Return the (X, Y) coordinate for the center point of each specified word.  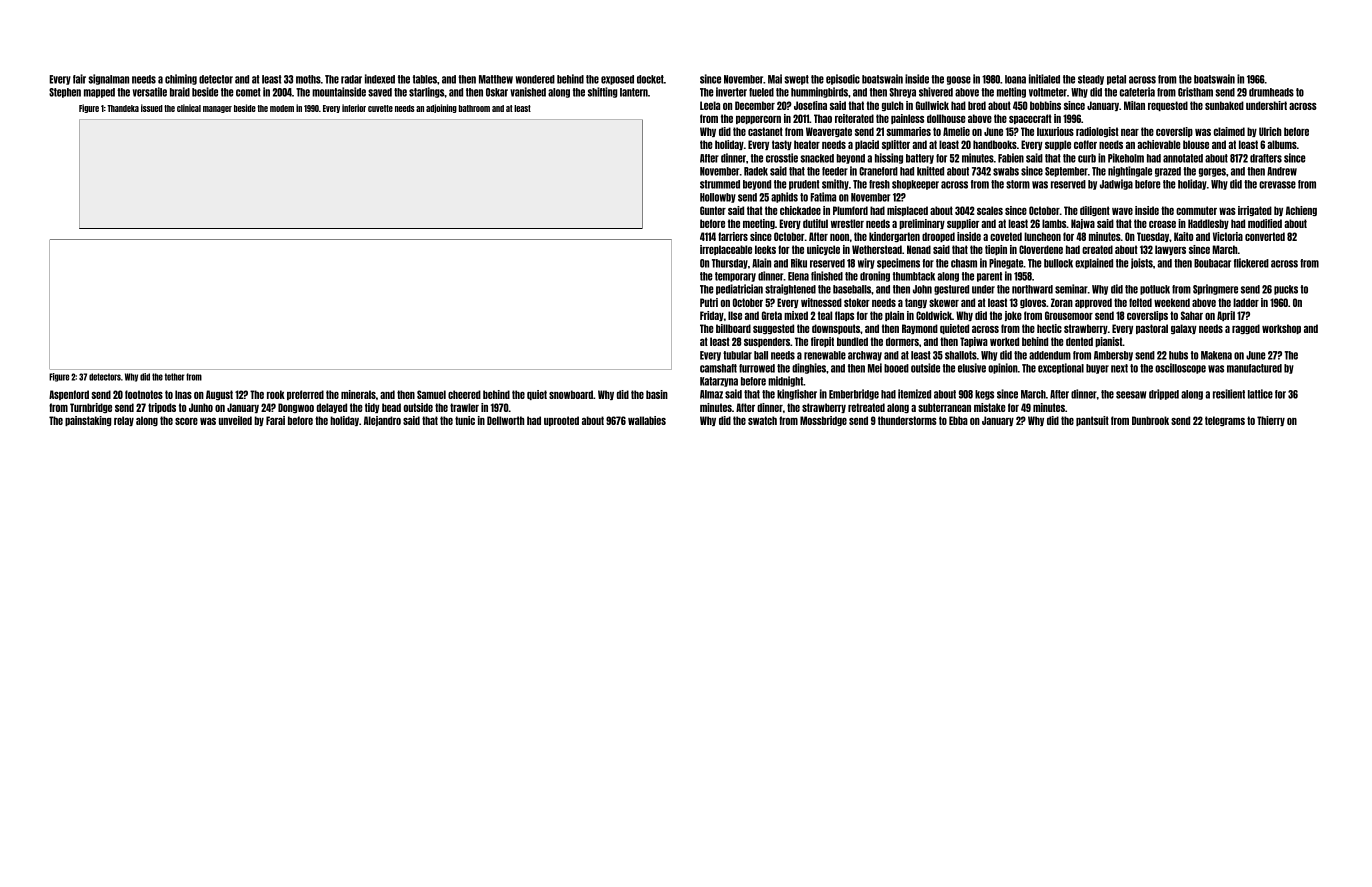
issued (152, 108)
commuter (1196, 210)
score (186, 421)
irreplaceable (726, 250)
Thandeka (123, 108)
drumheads (1271, 92)
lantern (634, 92)
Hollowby (718, 198)
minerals (358, 394)
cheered (464, 394)
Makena (1216, 355)
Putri (709, 302)
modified (1265, 223)
